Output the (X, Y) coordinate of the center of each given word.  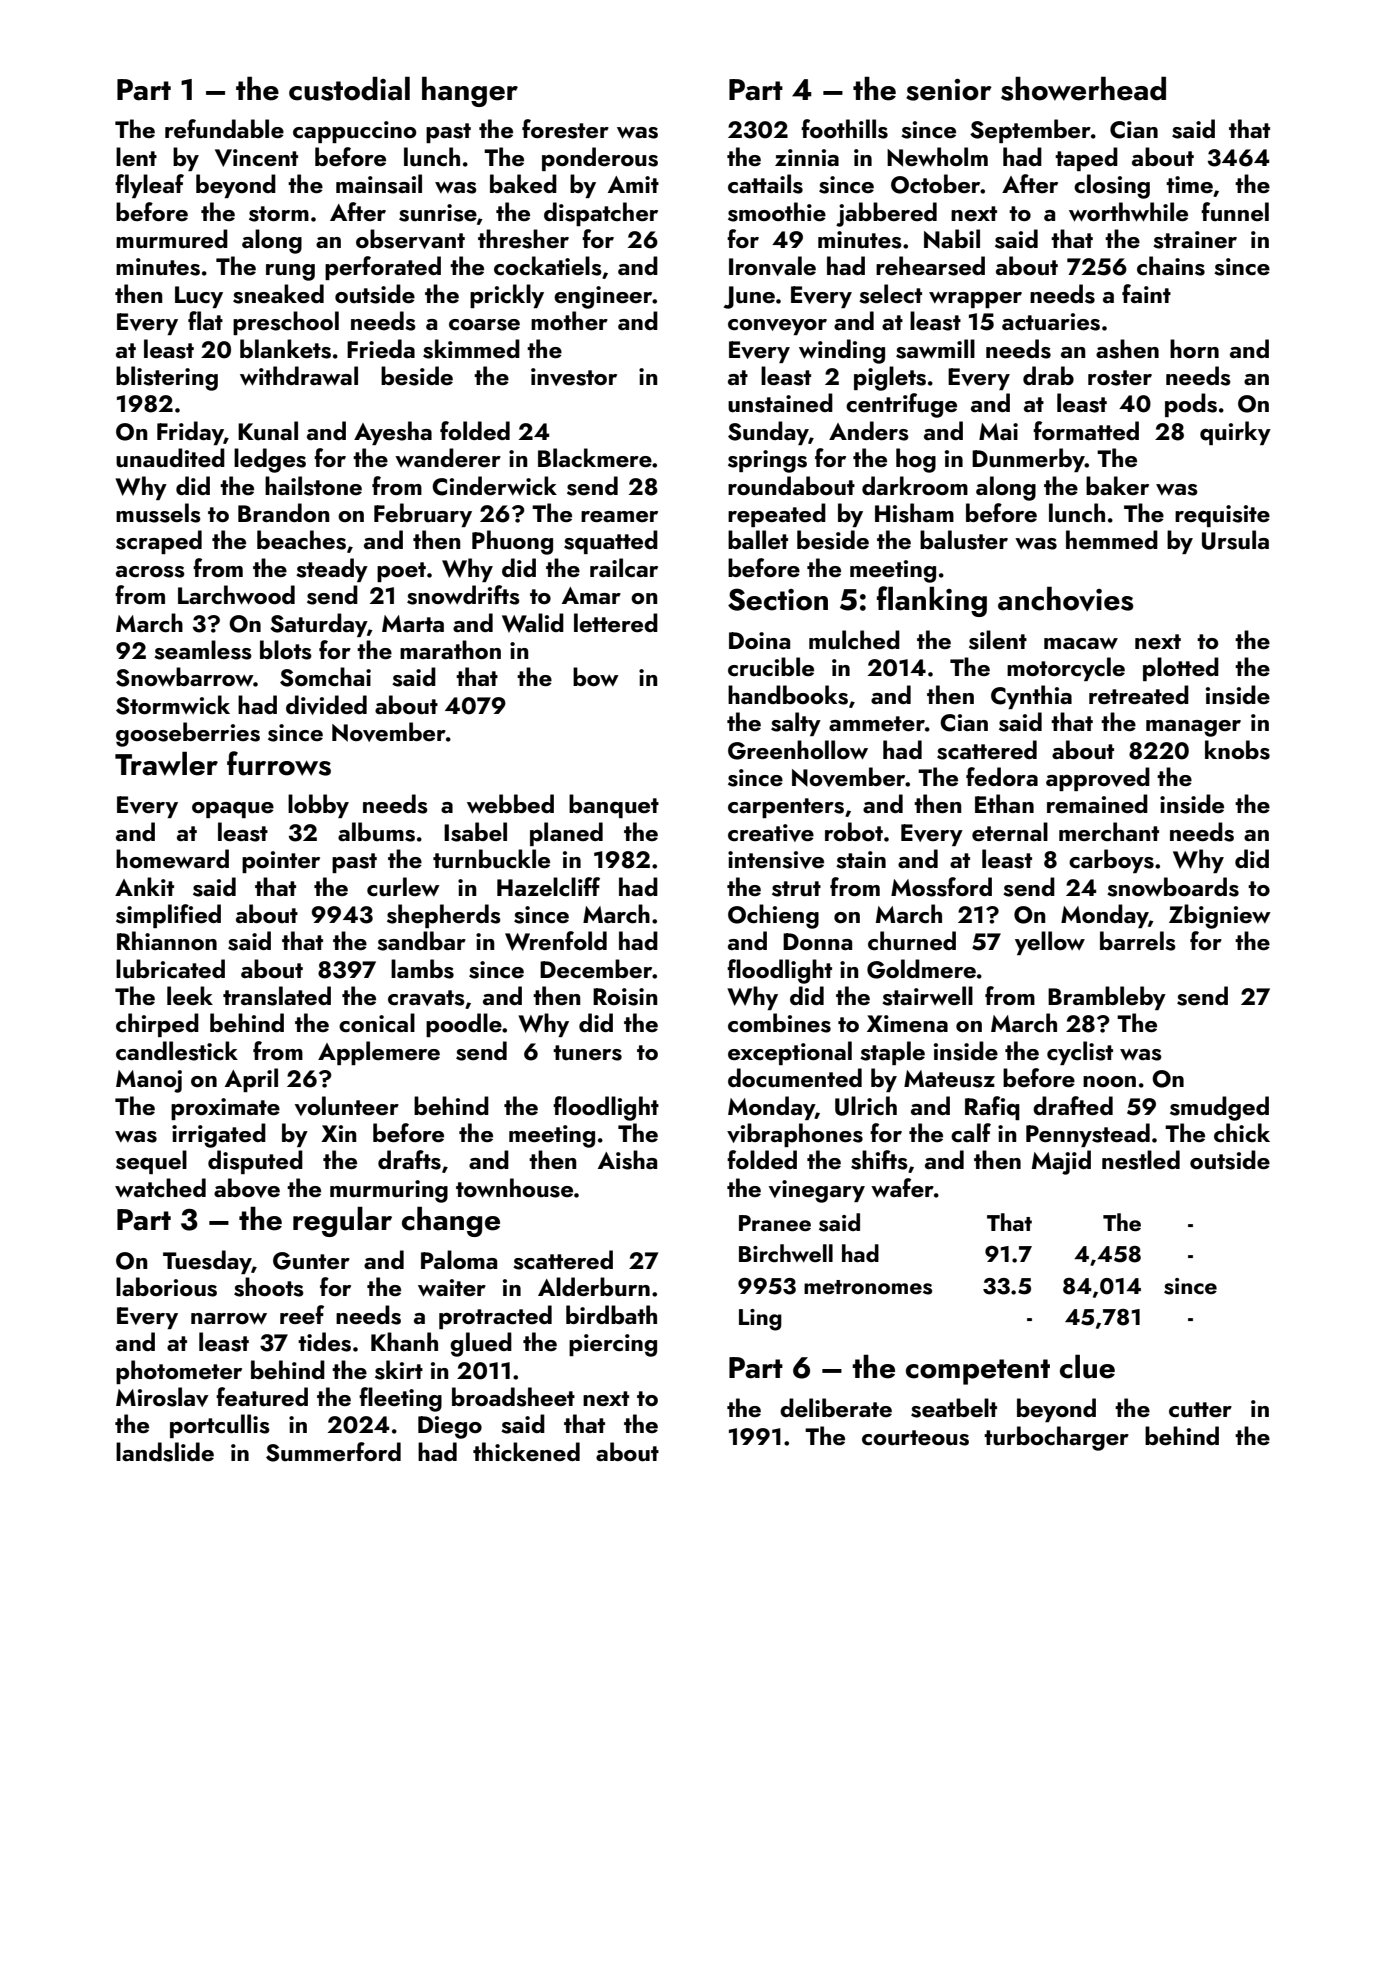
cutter (1200, 1410)
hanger (470, 92)
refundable (224, 129)
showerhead (1083, 89)
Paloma (459, 1259)
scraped (159, 542)
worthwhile (1128, 211)
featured (262, 1397)
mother (569, 320)
